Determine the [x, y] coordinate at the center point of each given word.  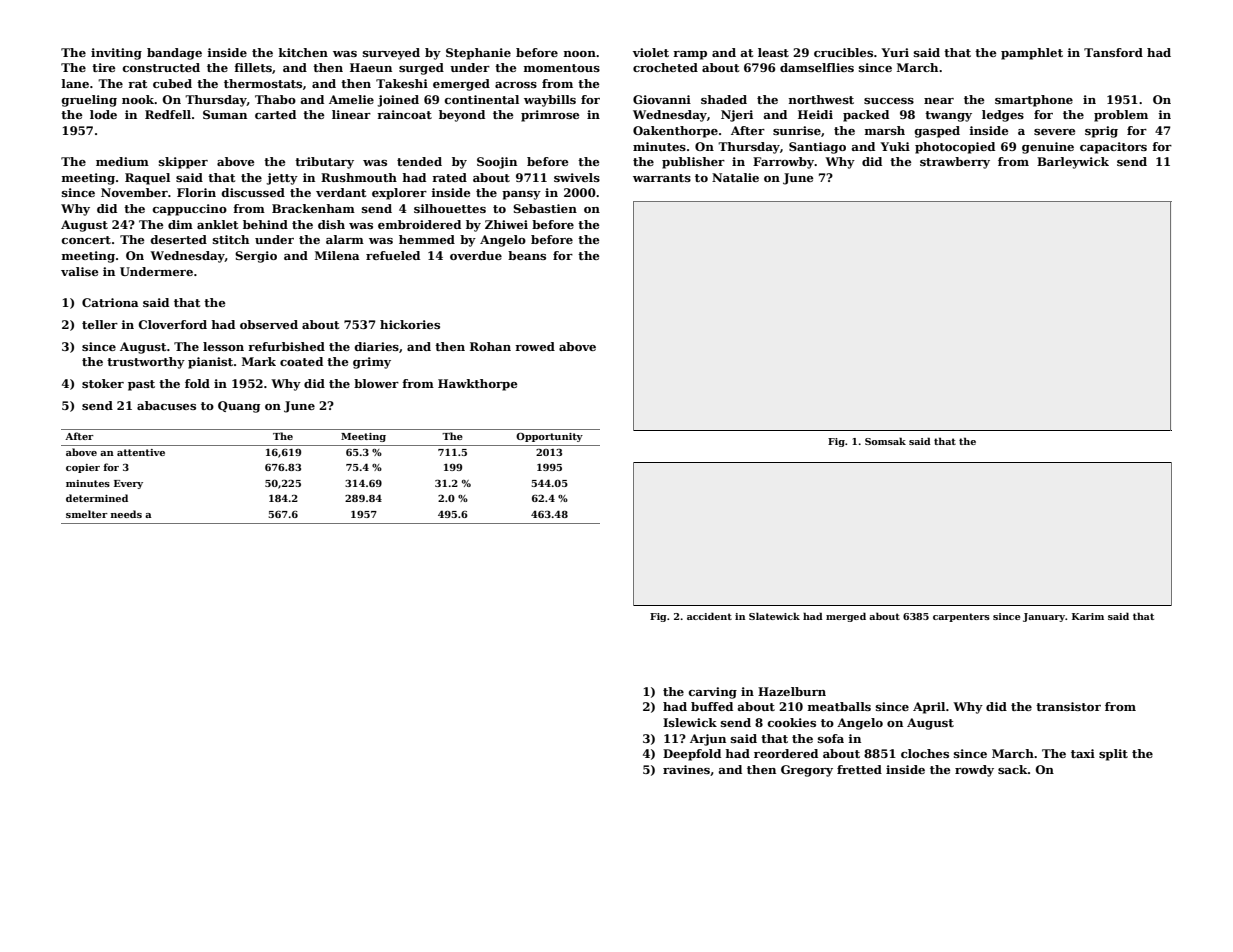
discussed [253, 192]
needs [126, 514]
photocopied [955, 148]
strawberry [955, 163]
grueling [89, 101]
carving [713, 693]
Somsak [885, 441]
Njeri [737, 116]
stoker [103, 383]
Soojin [497, 163]
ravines [686, 769]
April [929, 708]
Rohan [490, 346]
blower [376, 383]
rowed [535, 346]
